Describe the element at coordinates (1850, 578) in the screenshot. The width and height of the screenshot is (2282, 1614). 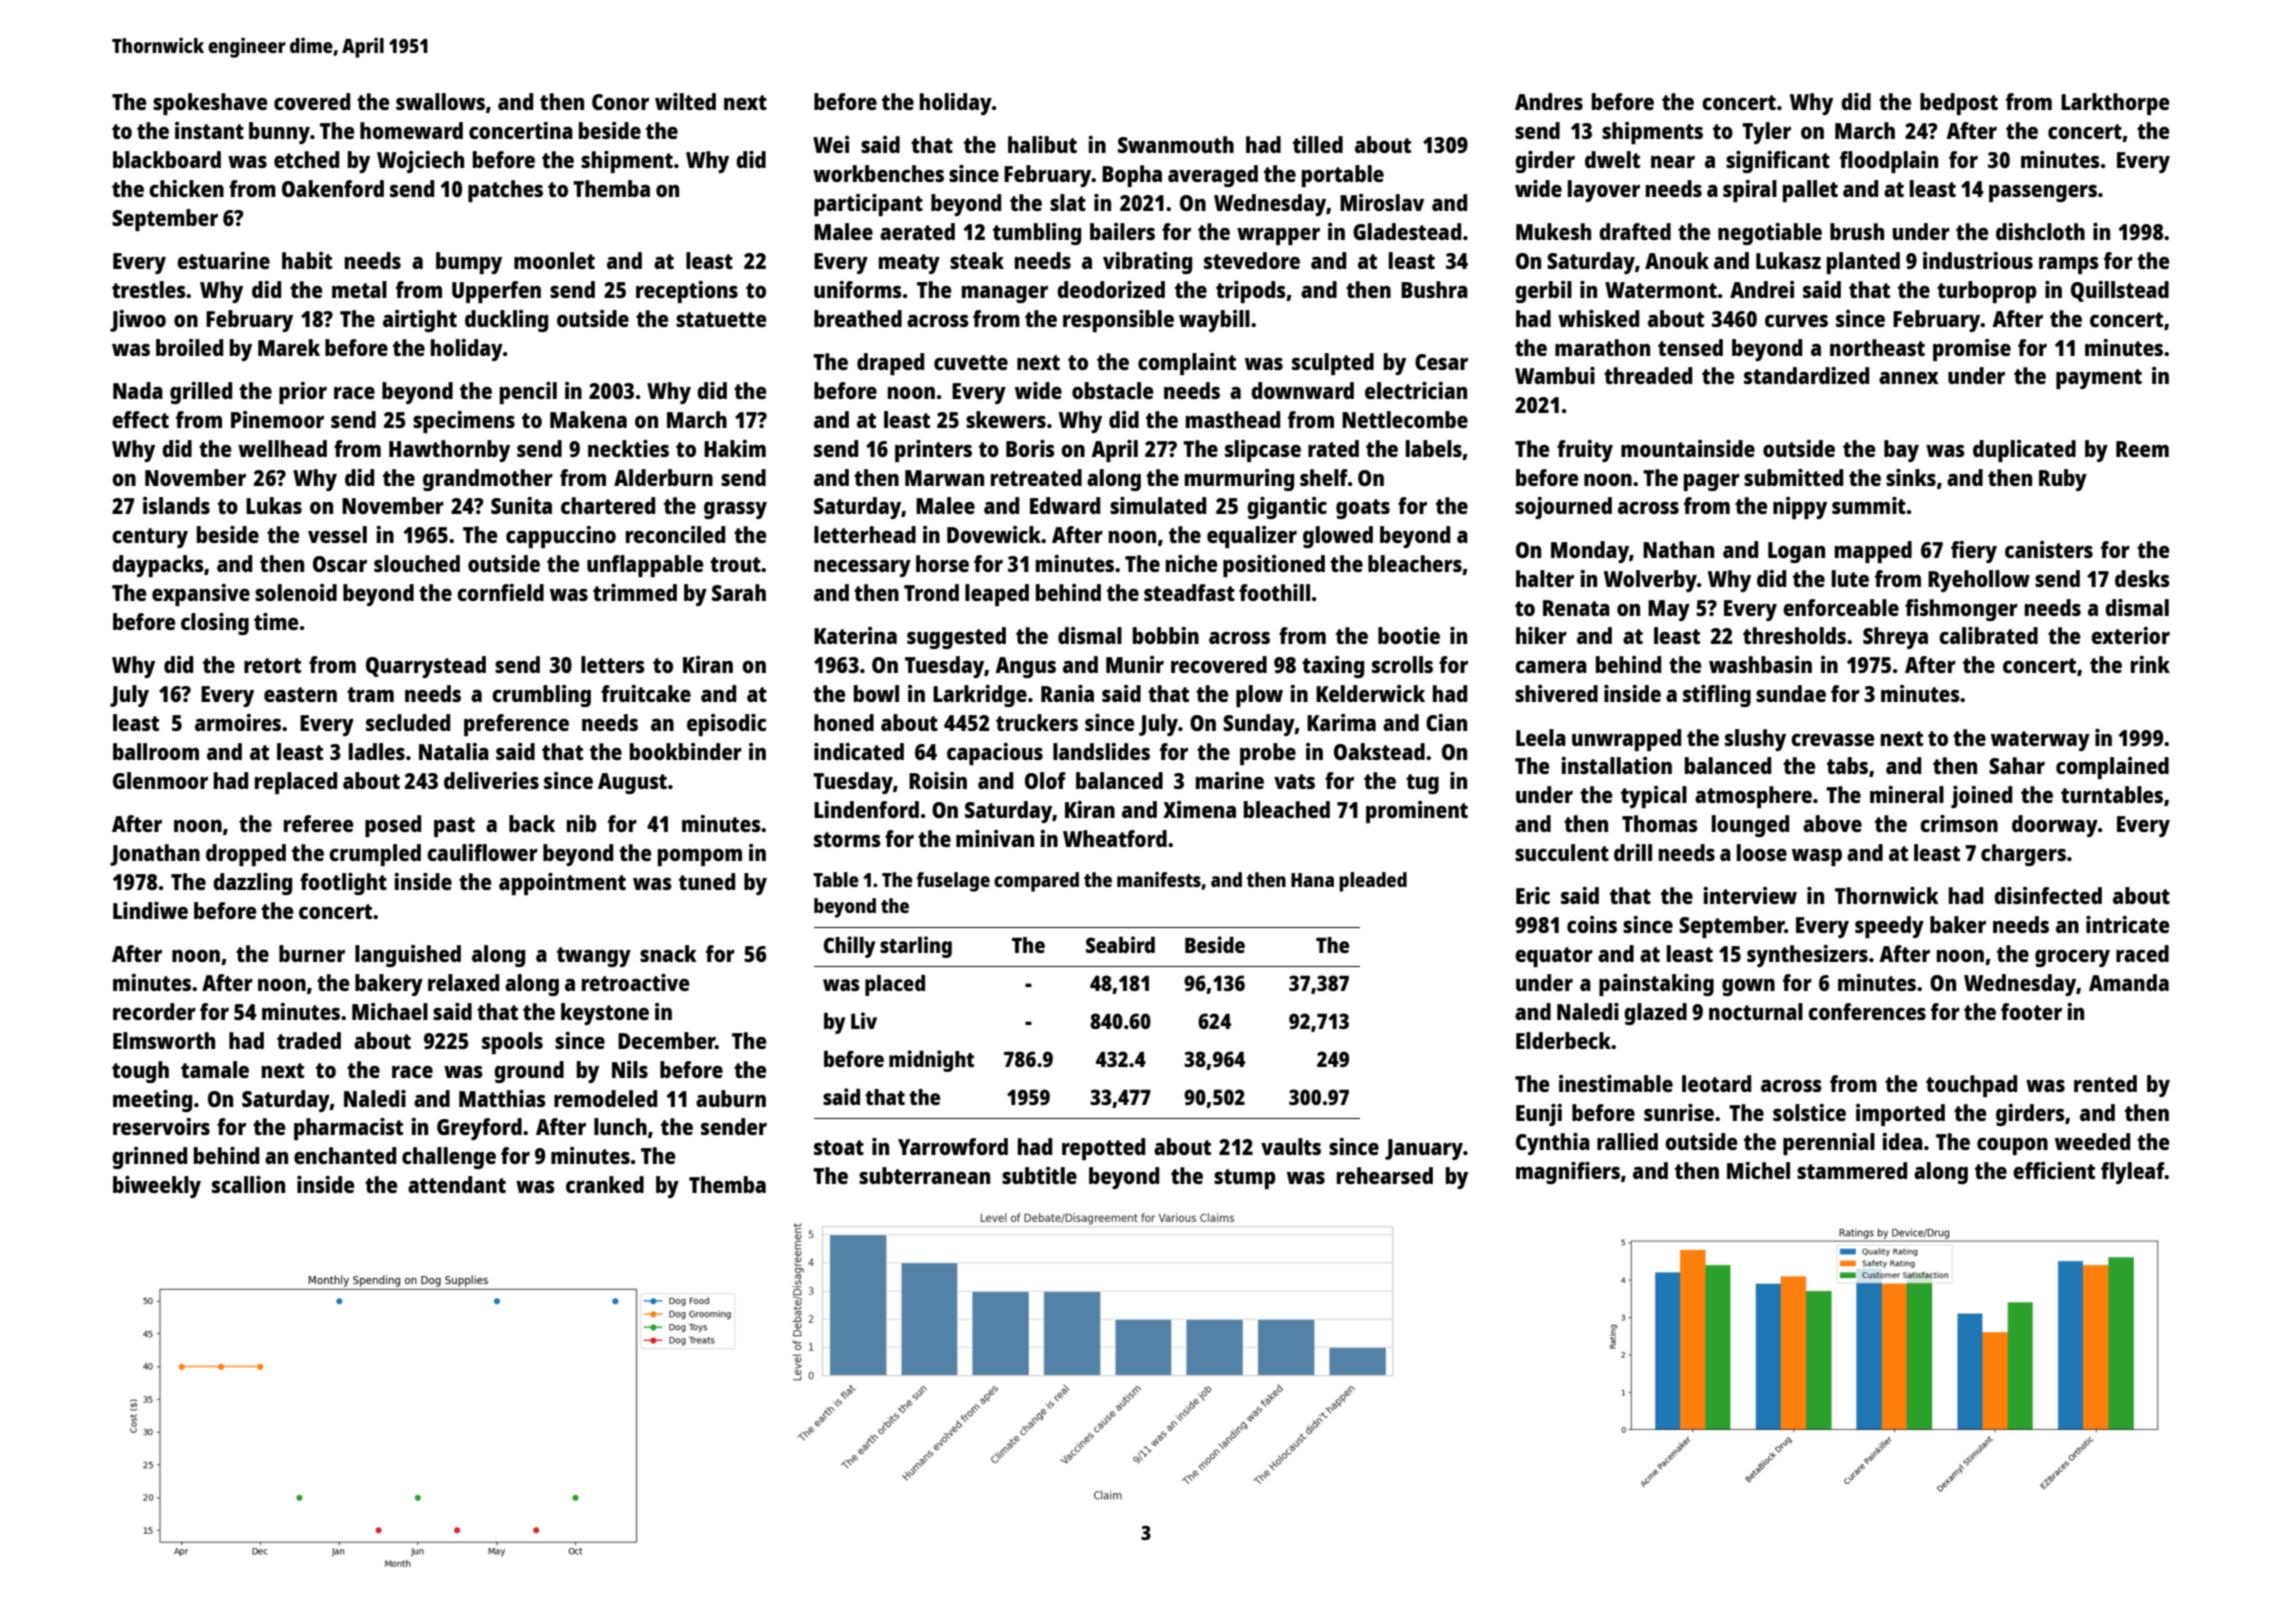
I see `lute` at that location.
